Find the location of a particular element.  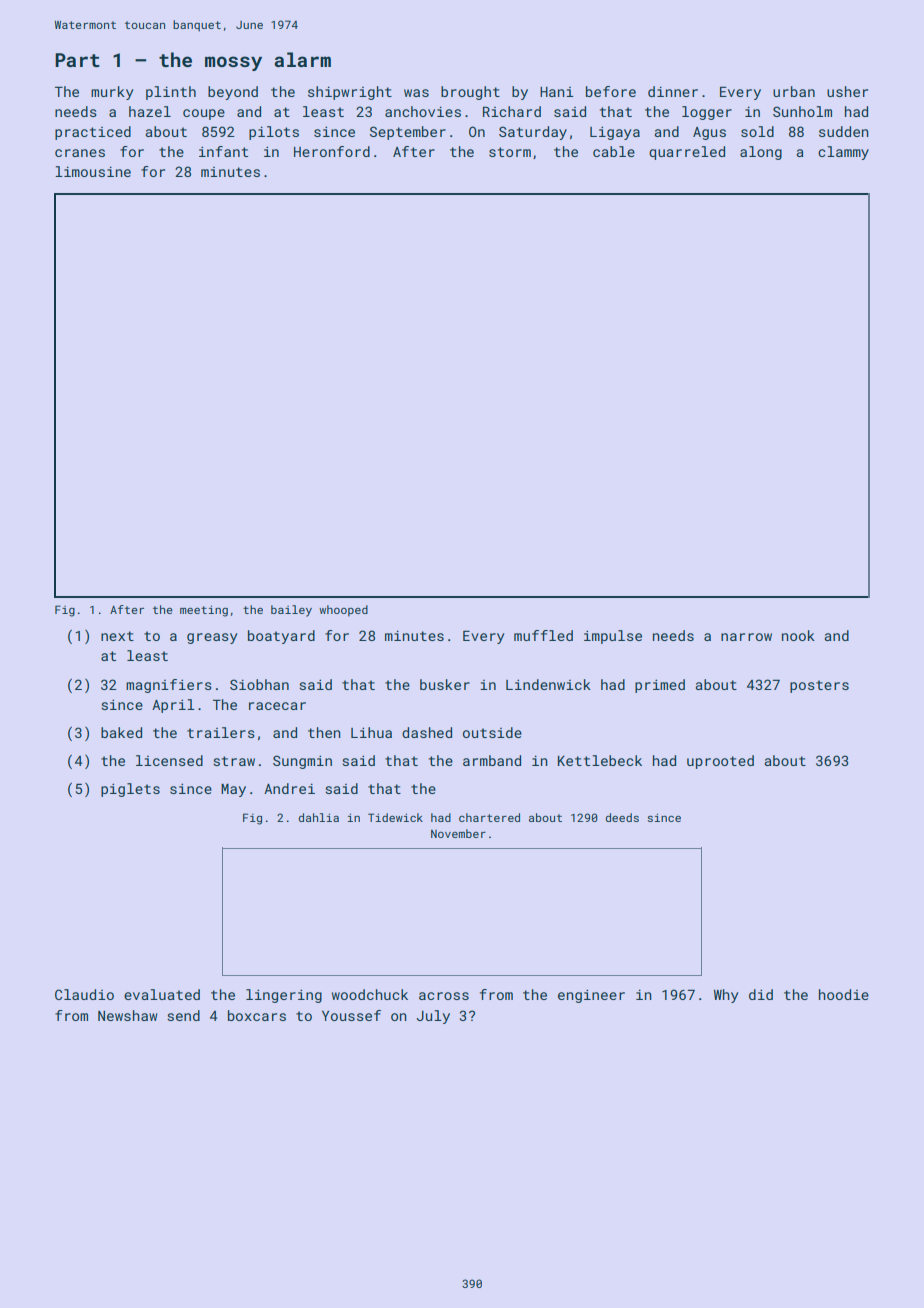

impulse is located at coordinates (613, 637).
